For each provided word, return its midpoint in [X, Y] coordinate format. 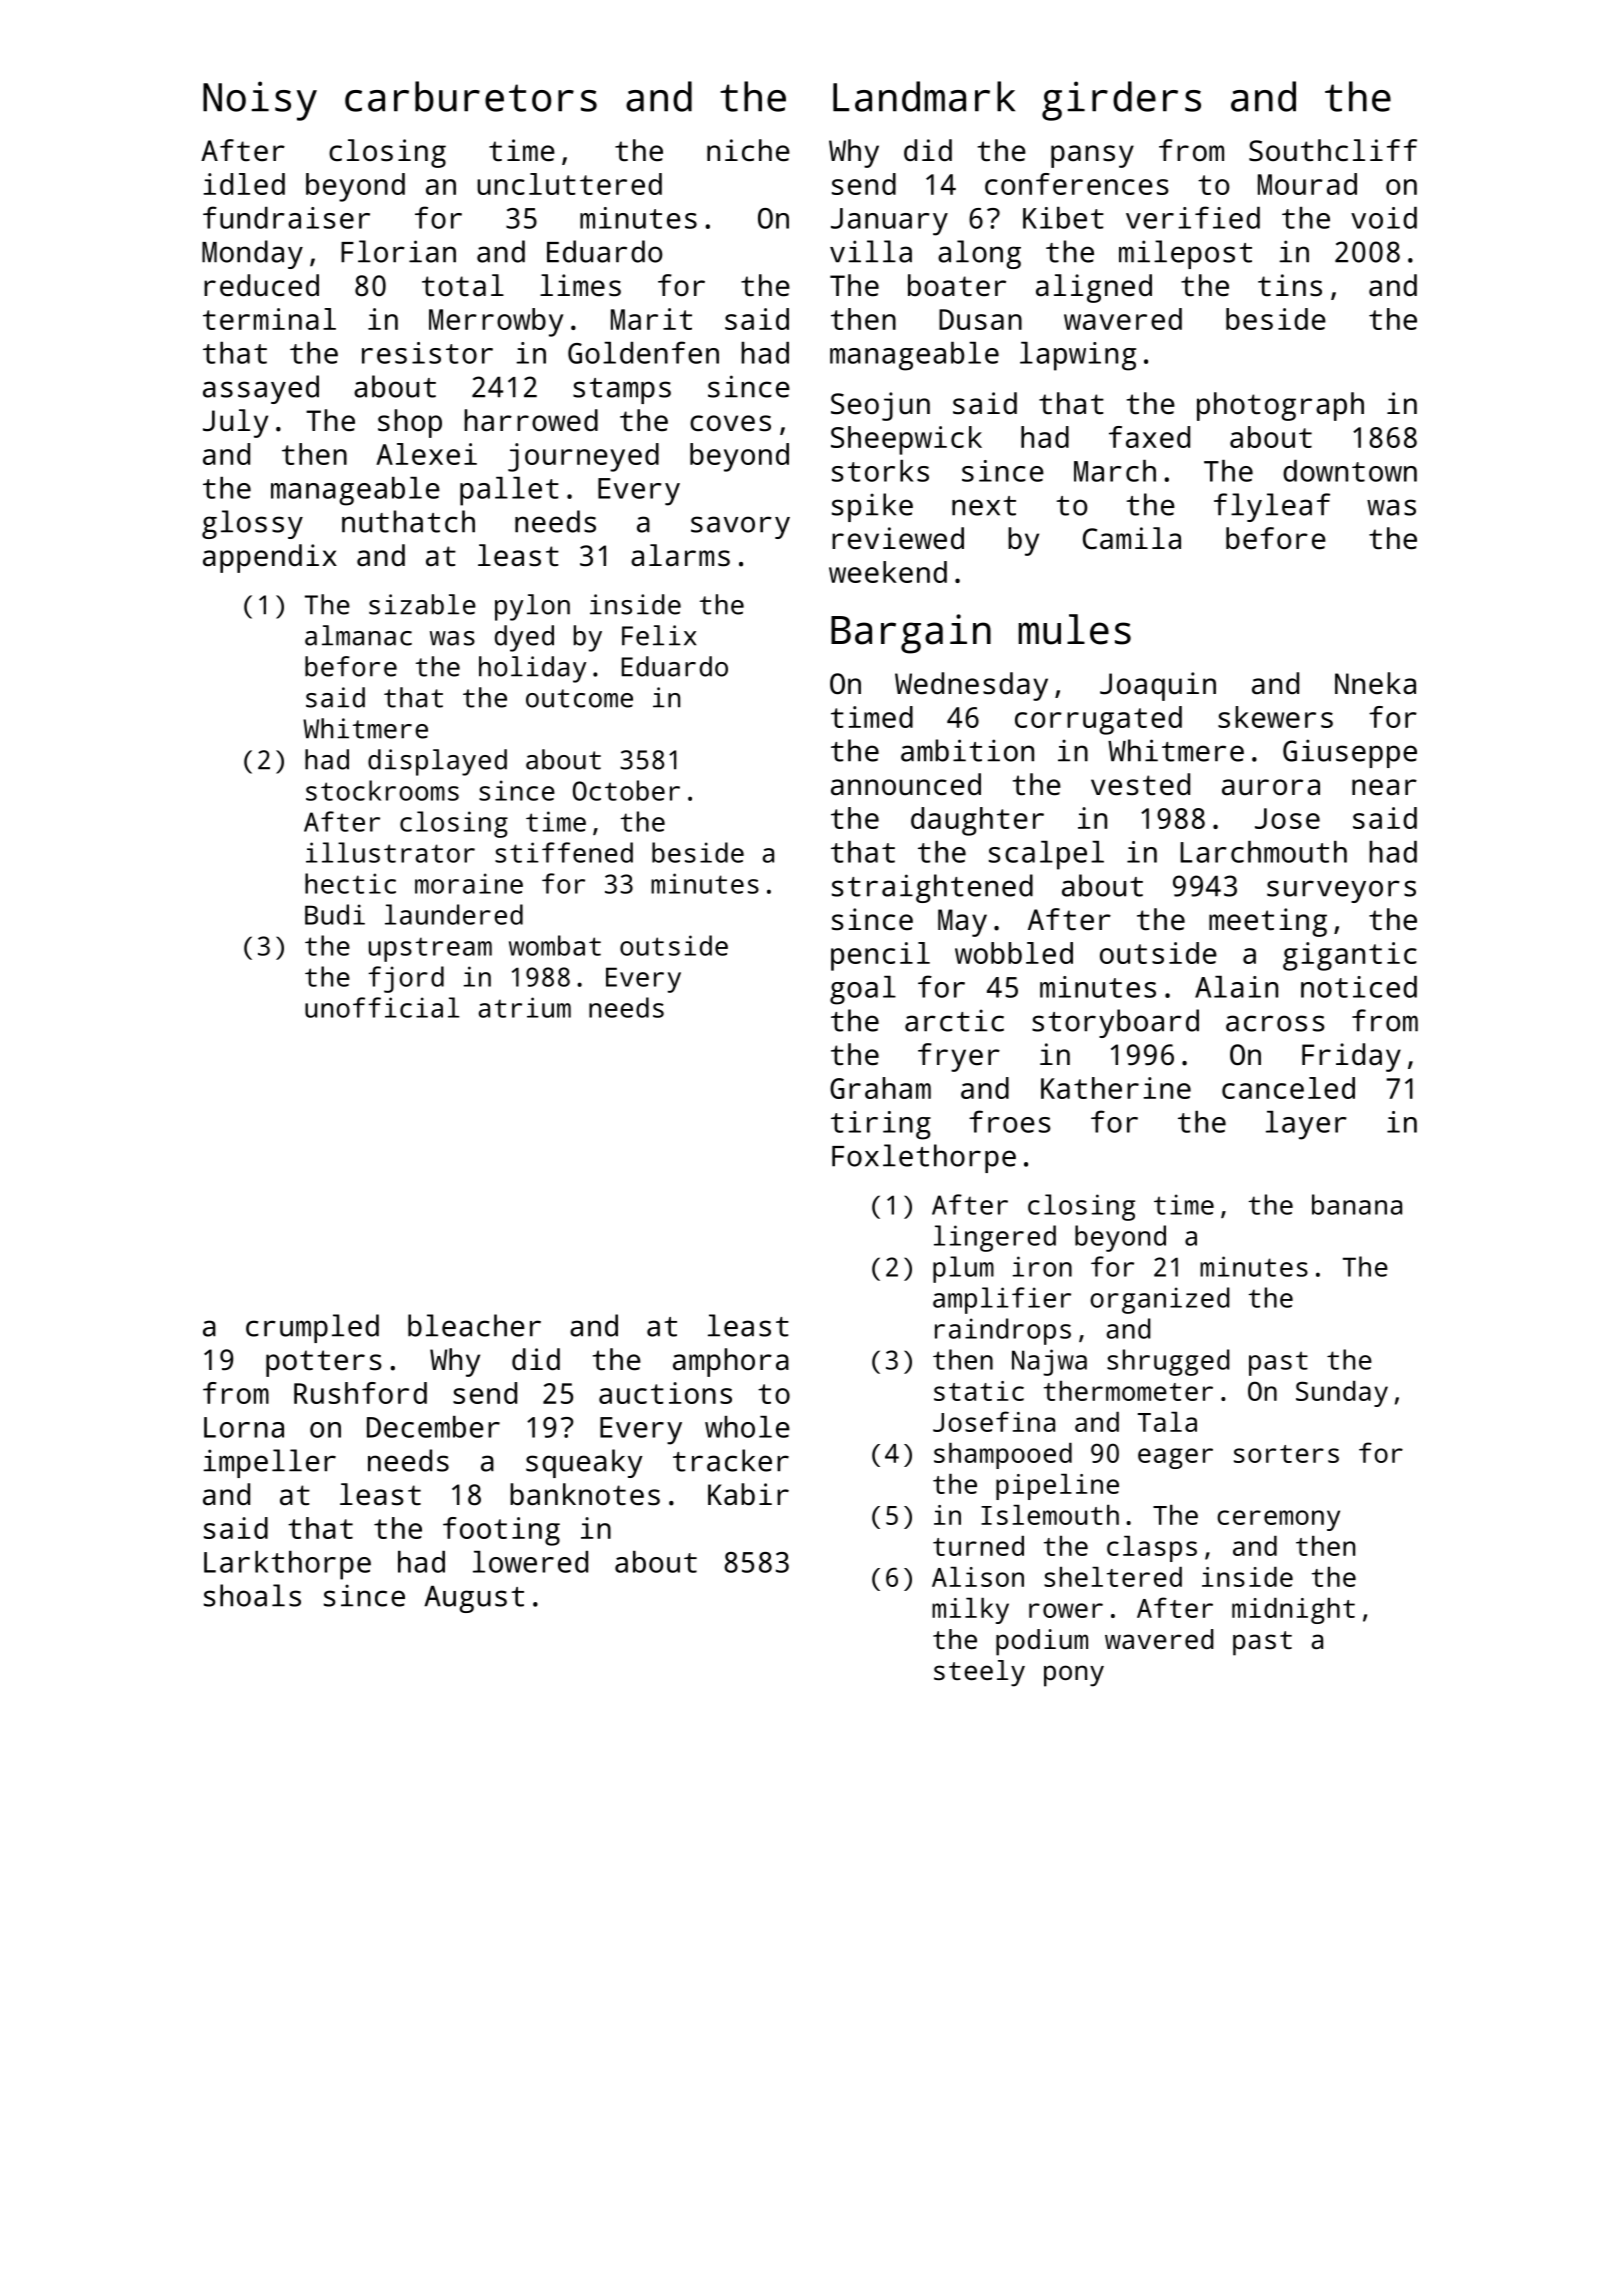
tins [1290, 285]
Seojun [880, 406]
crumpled [312, 1328]
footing [501, 1531]
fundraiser [286, 217]
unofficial [382, 1007]
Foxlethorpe [924, 1158]
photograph [1280, 406]
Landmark [924, 96]
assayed [261, 389]
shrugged [1168, 1362]
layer [1306, 1125]
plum [963, 1269]
